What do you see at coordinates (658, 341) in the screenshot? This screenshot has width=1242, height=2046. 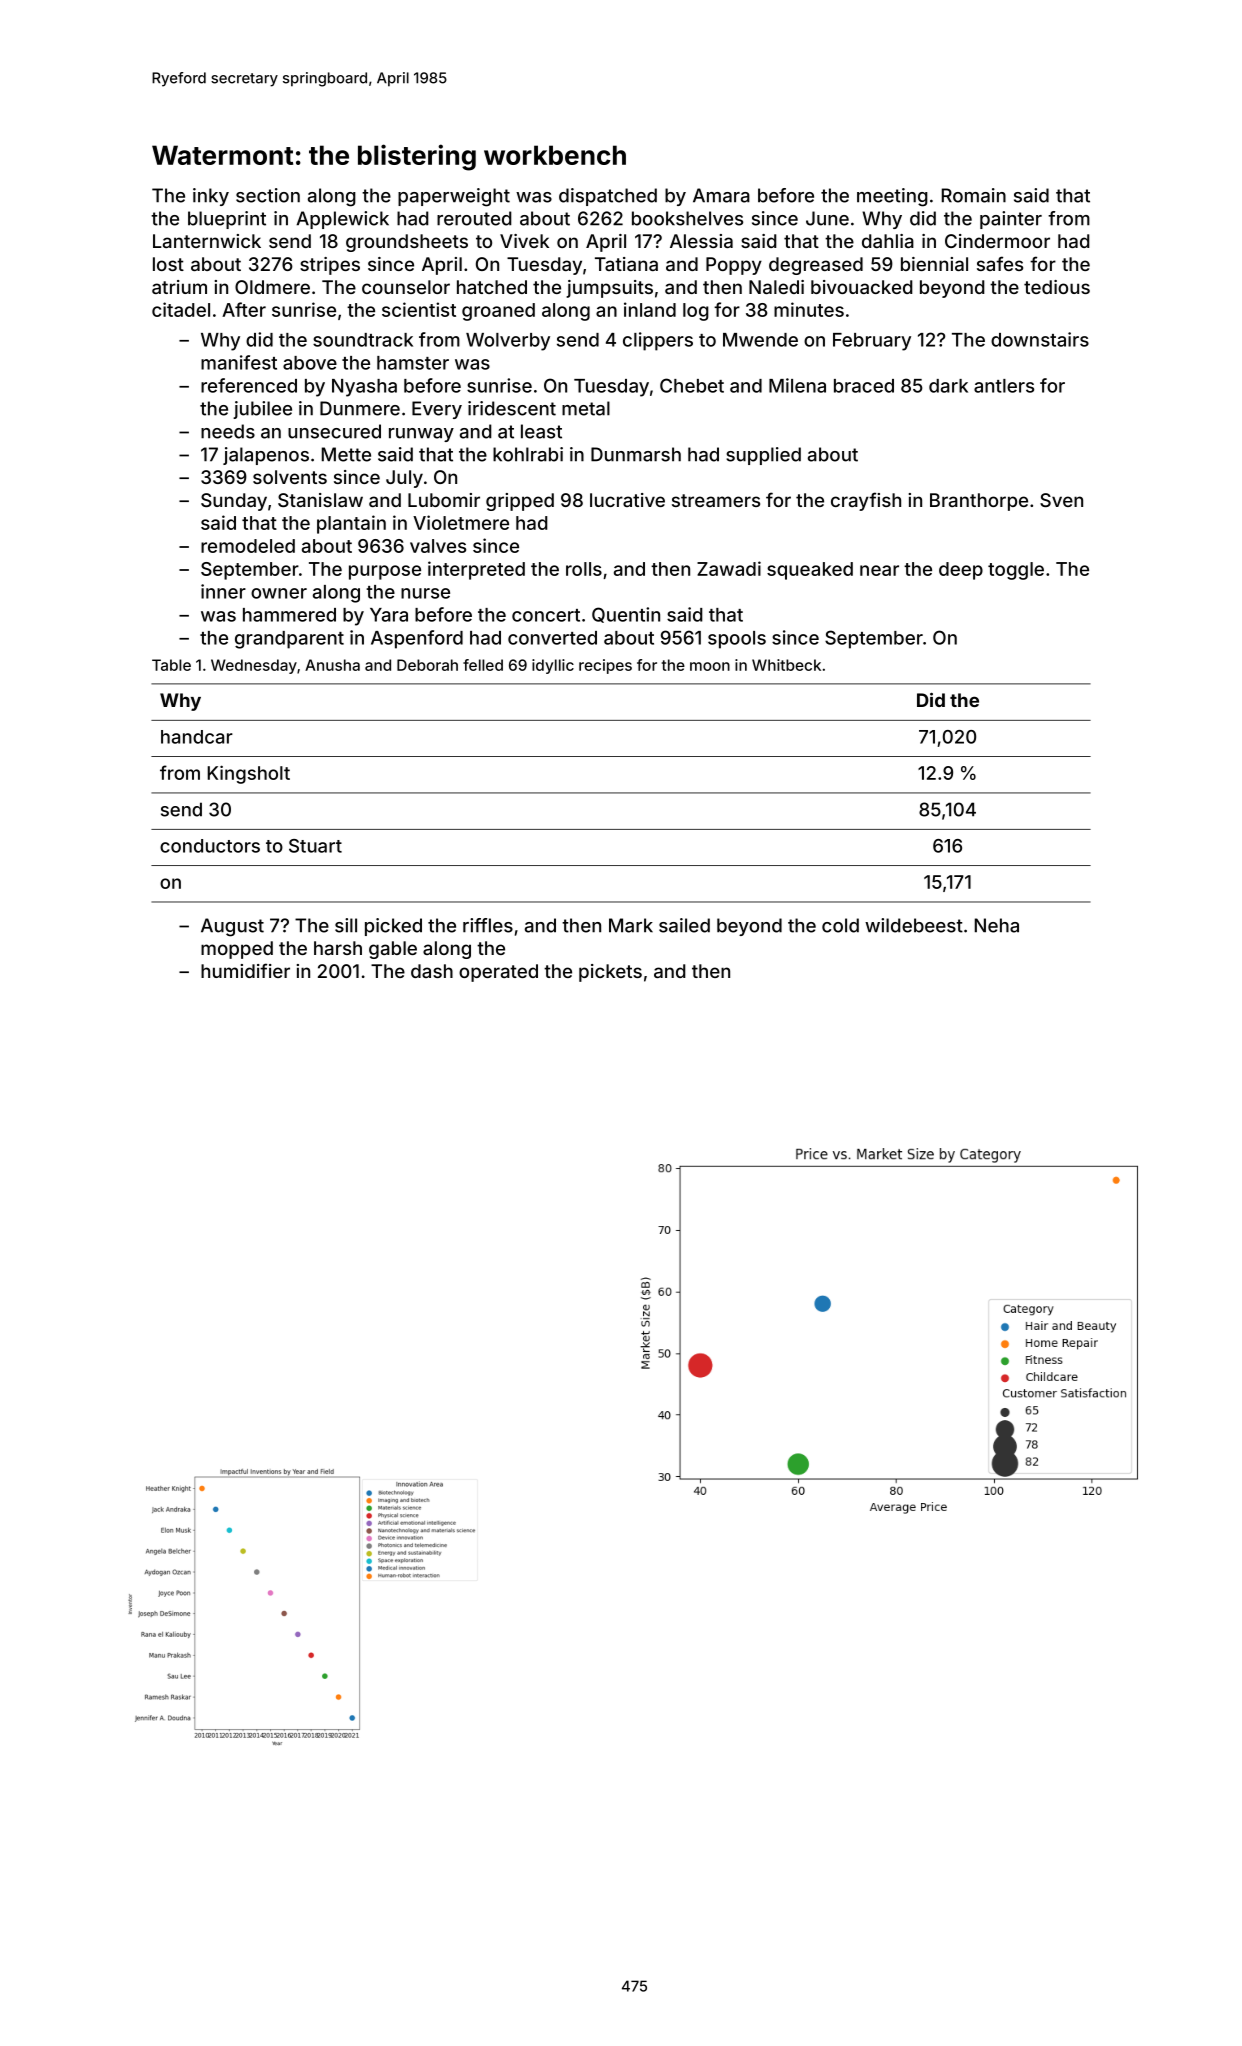 I see `clippers` at bounding box center [658, 341].
